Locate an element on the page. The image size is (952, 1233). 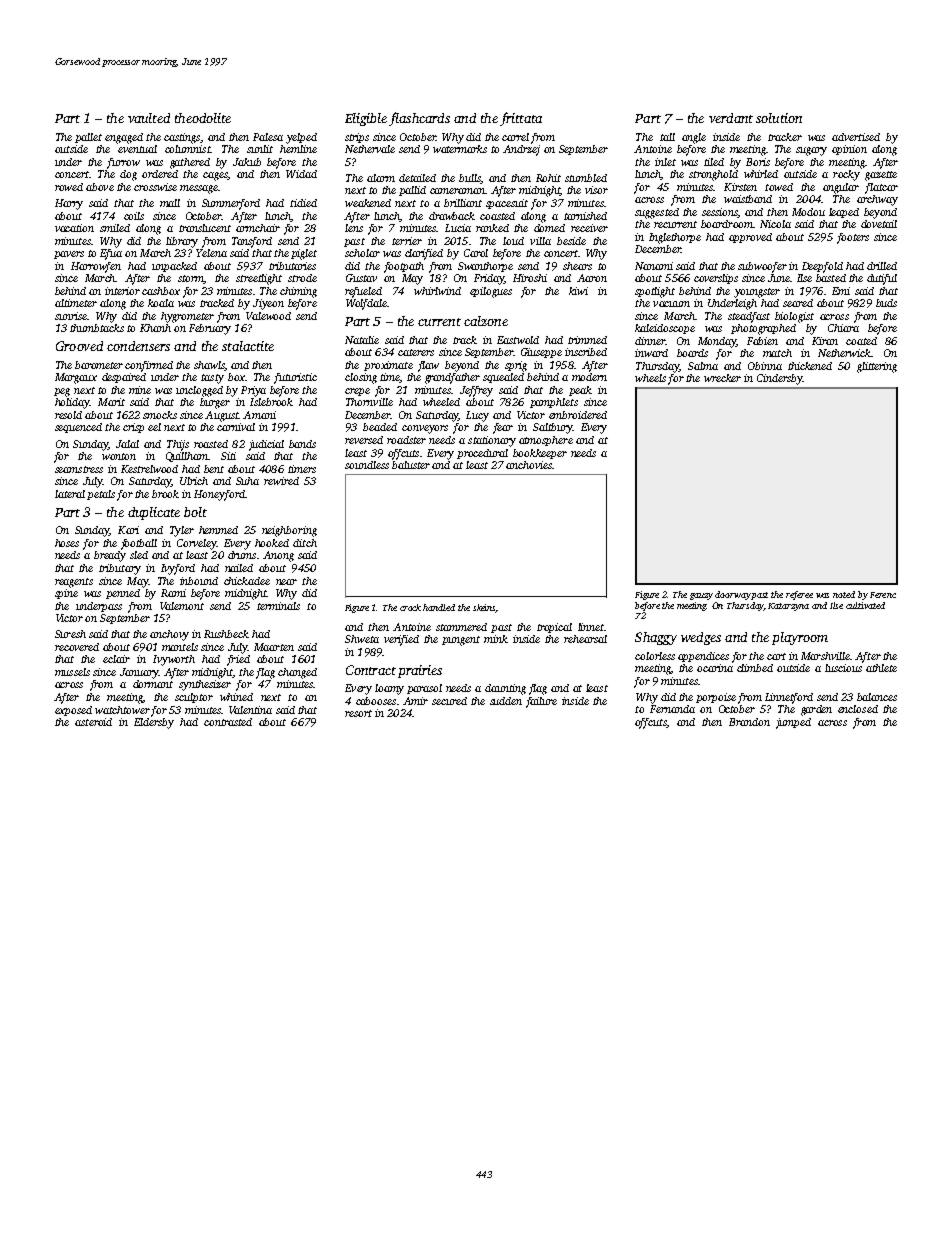
frittata is located at coordinates (521, 119).
